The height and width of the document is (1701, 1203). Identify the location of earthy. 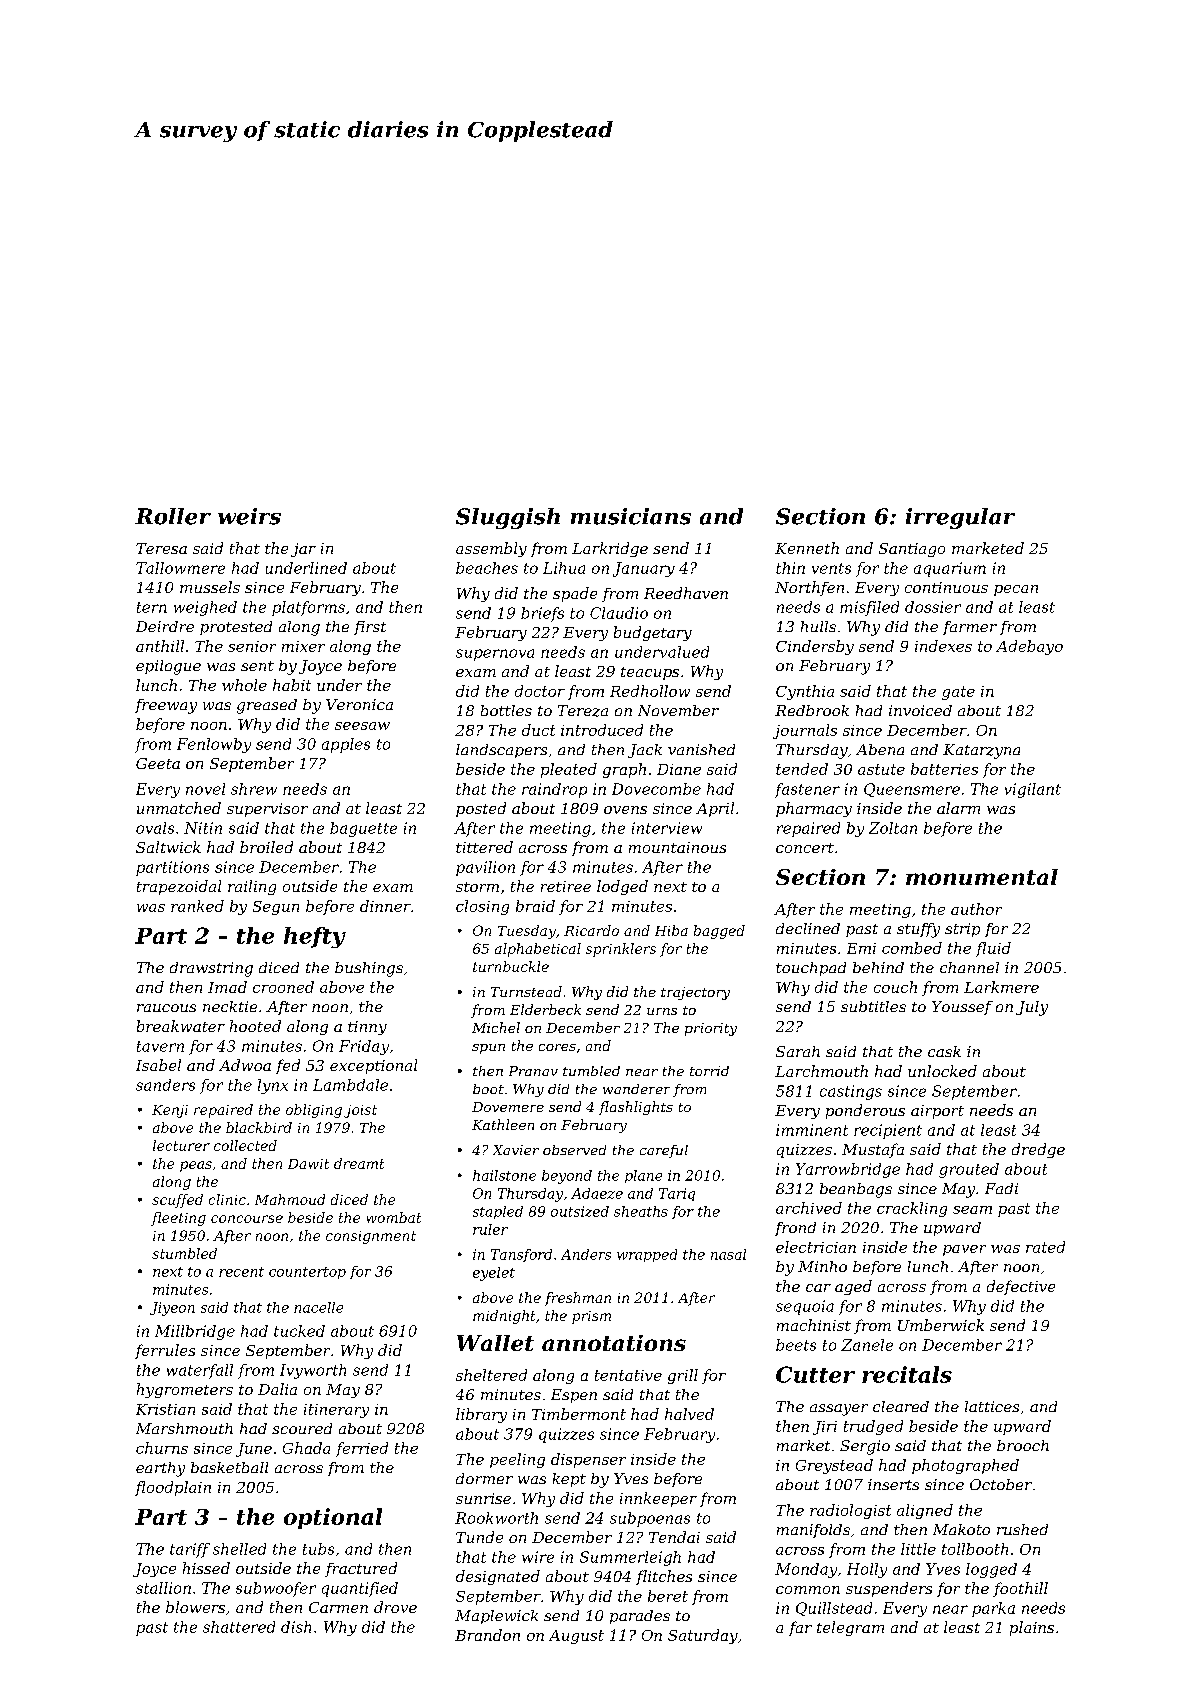
(160, 1469).
